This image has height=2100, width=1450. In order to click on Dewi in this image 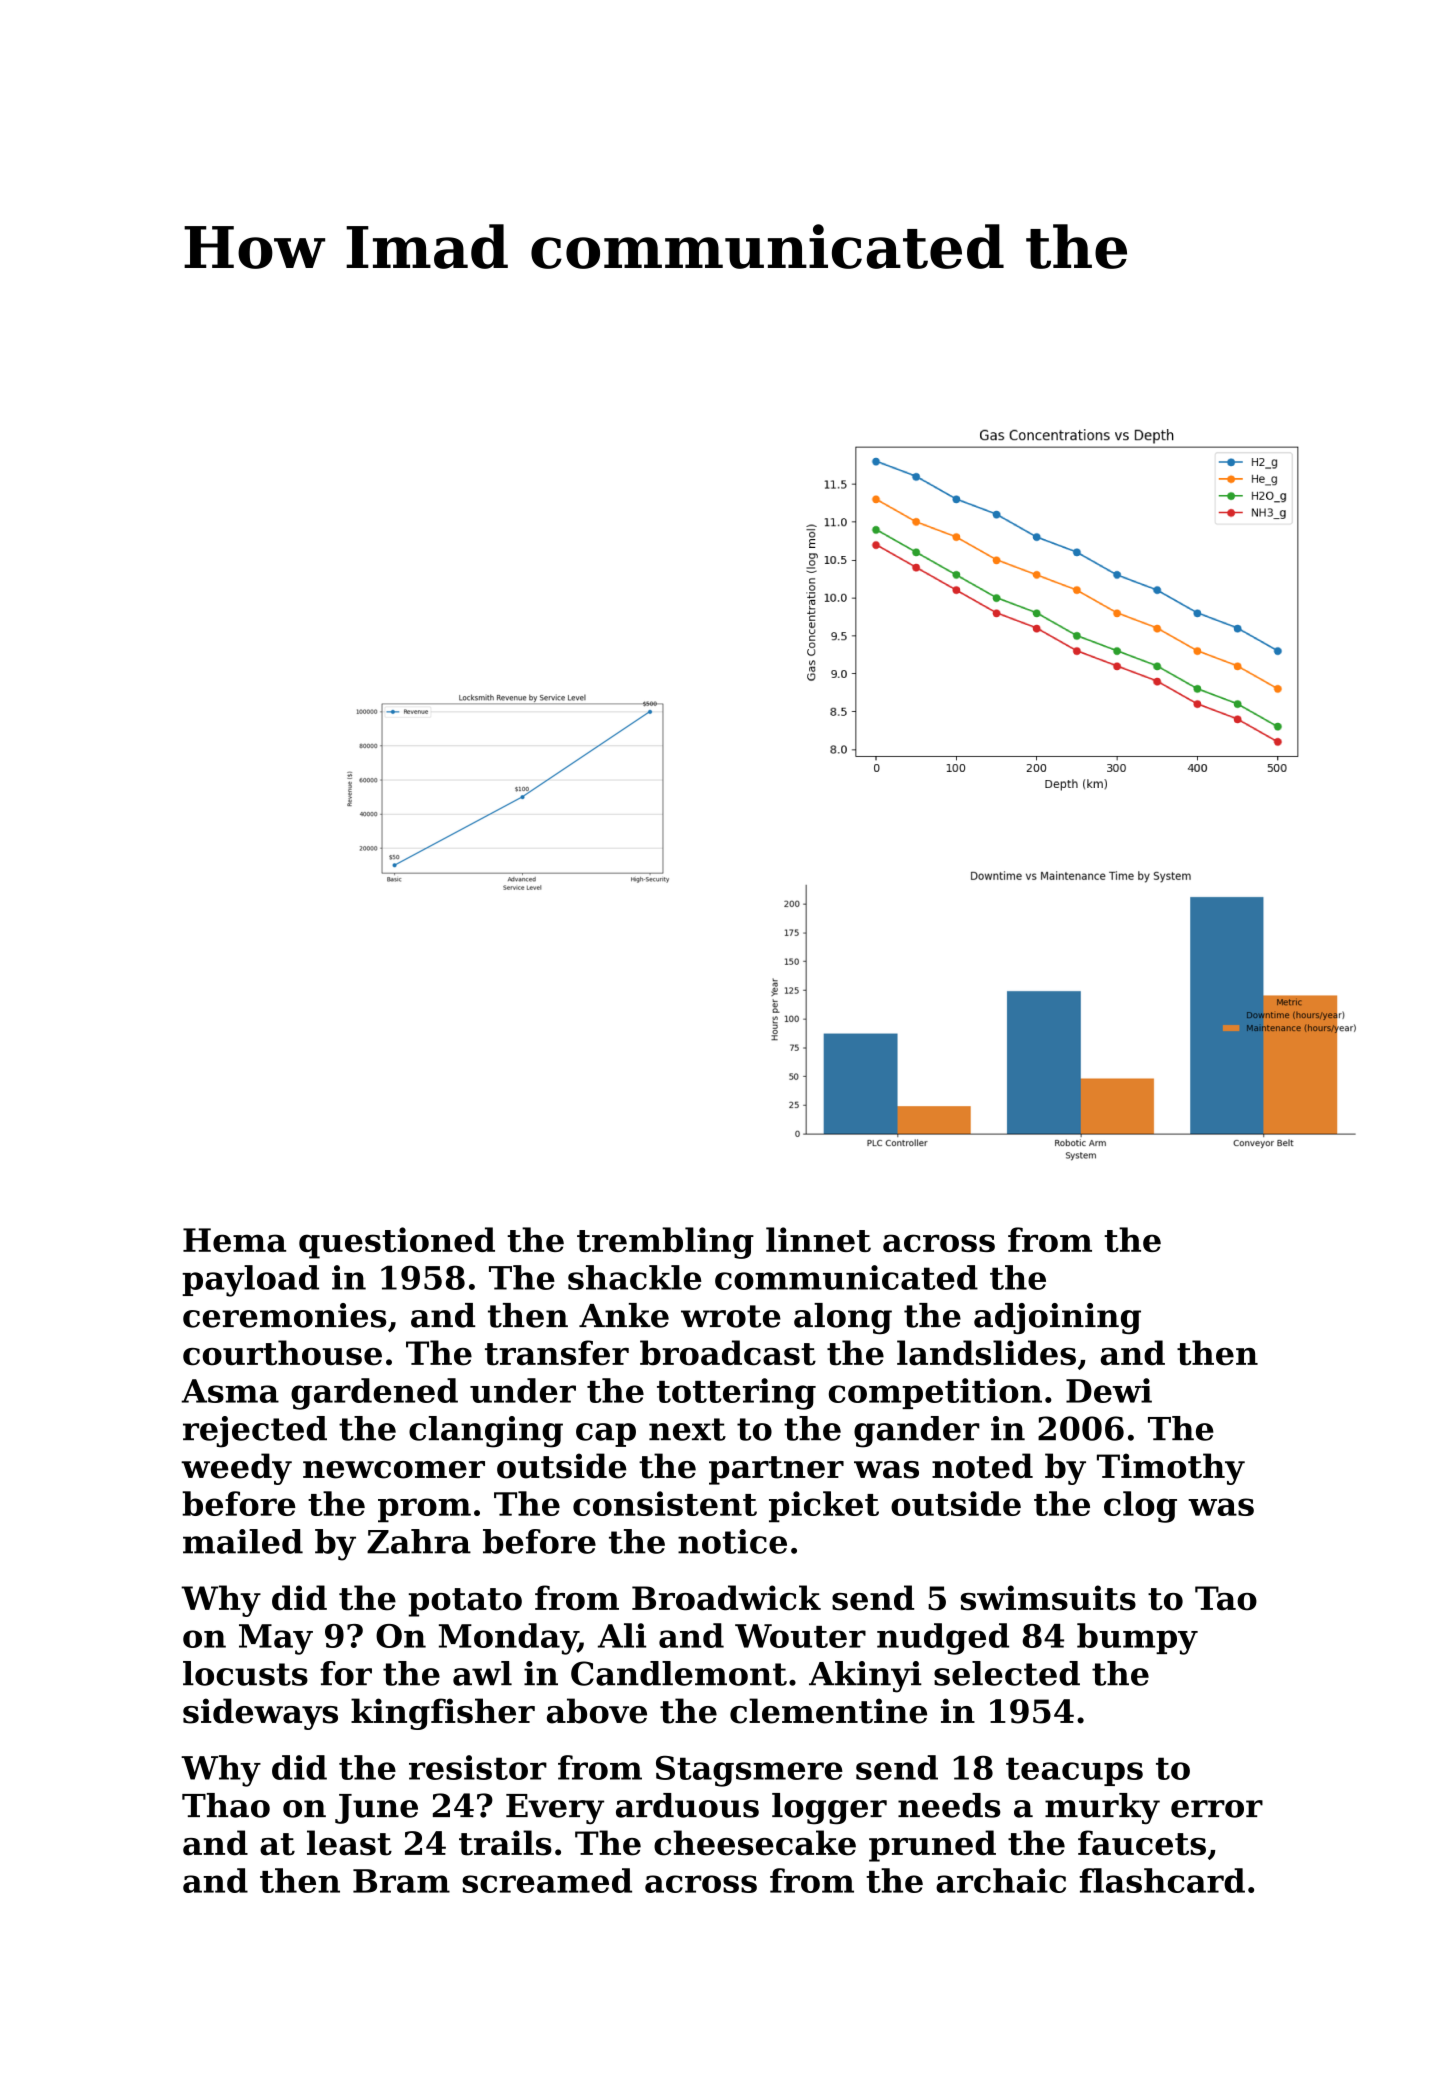, I will do `click(1109, 1390)`.
